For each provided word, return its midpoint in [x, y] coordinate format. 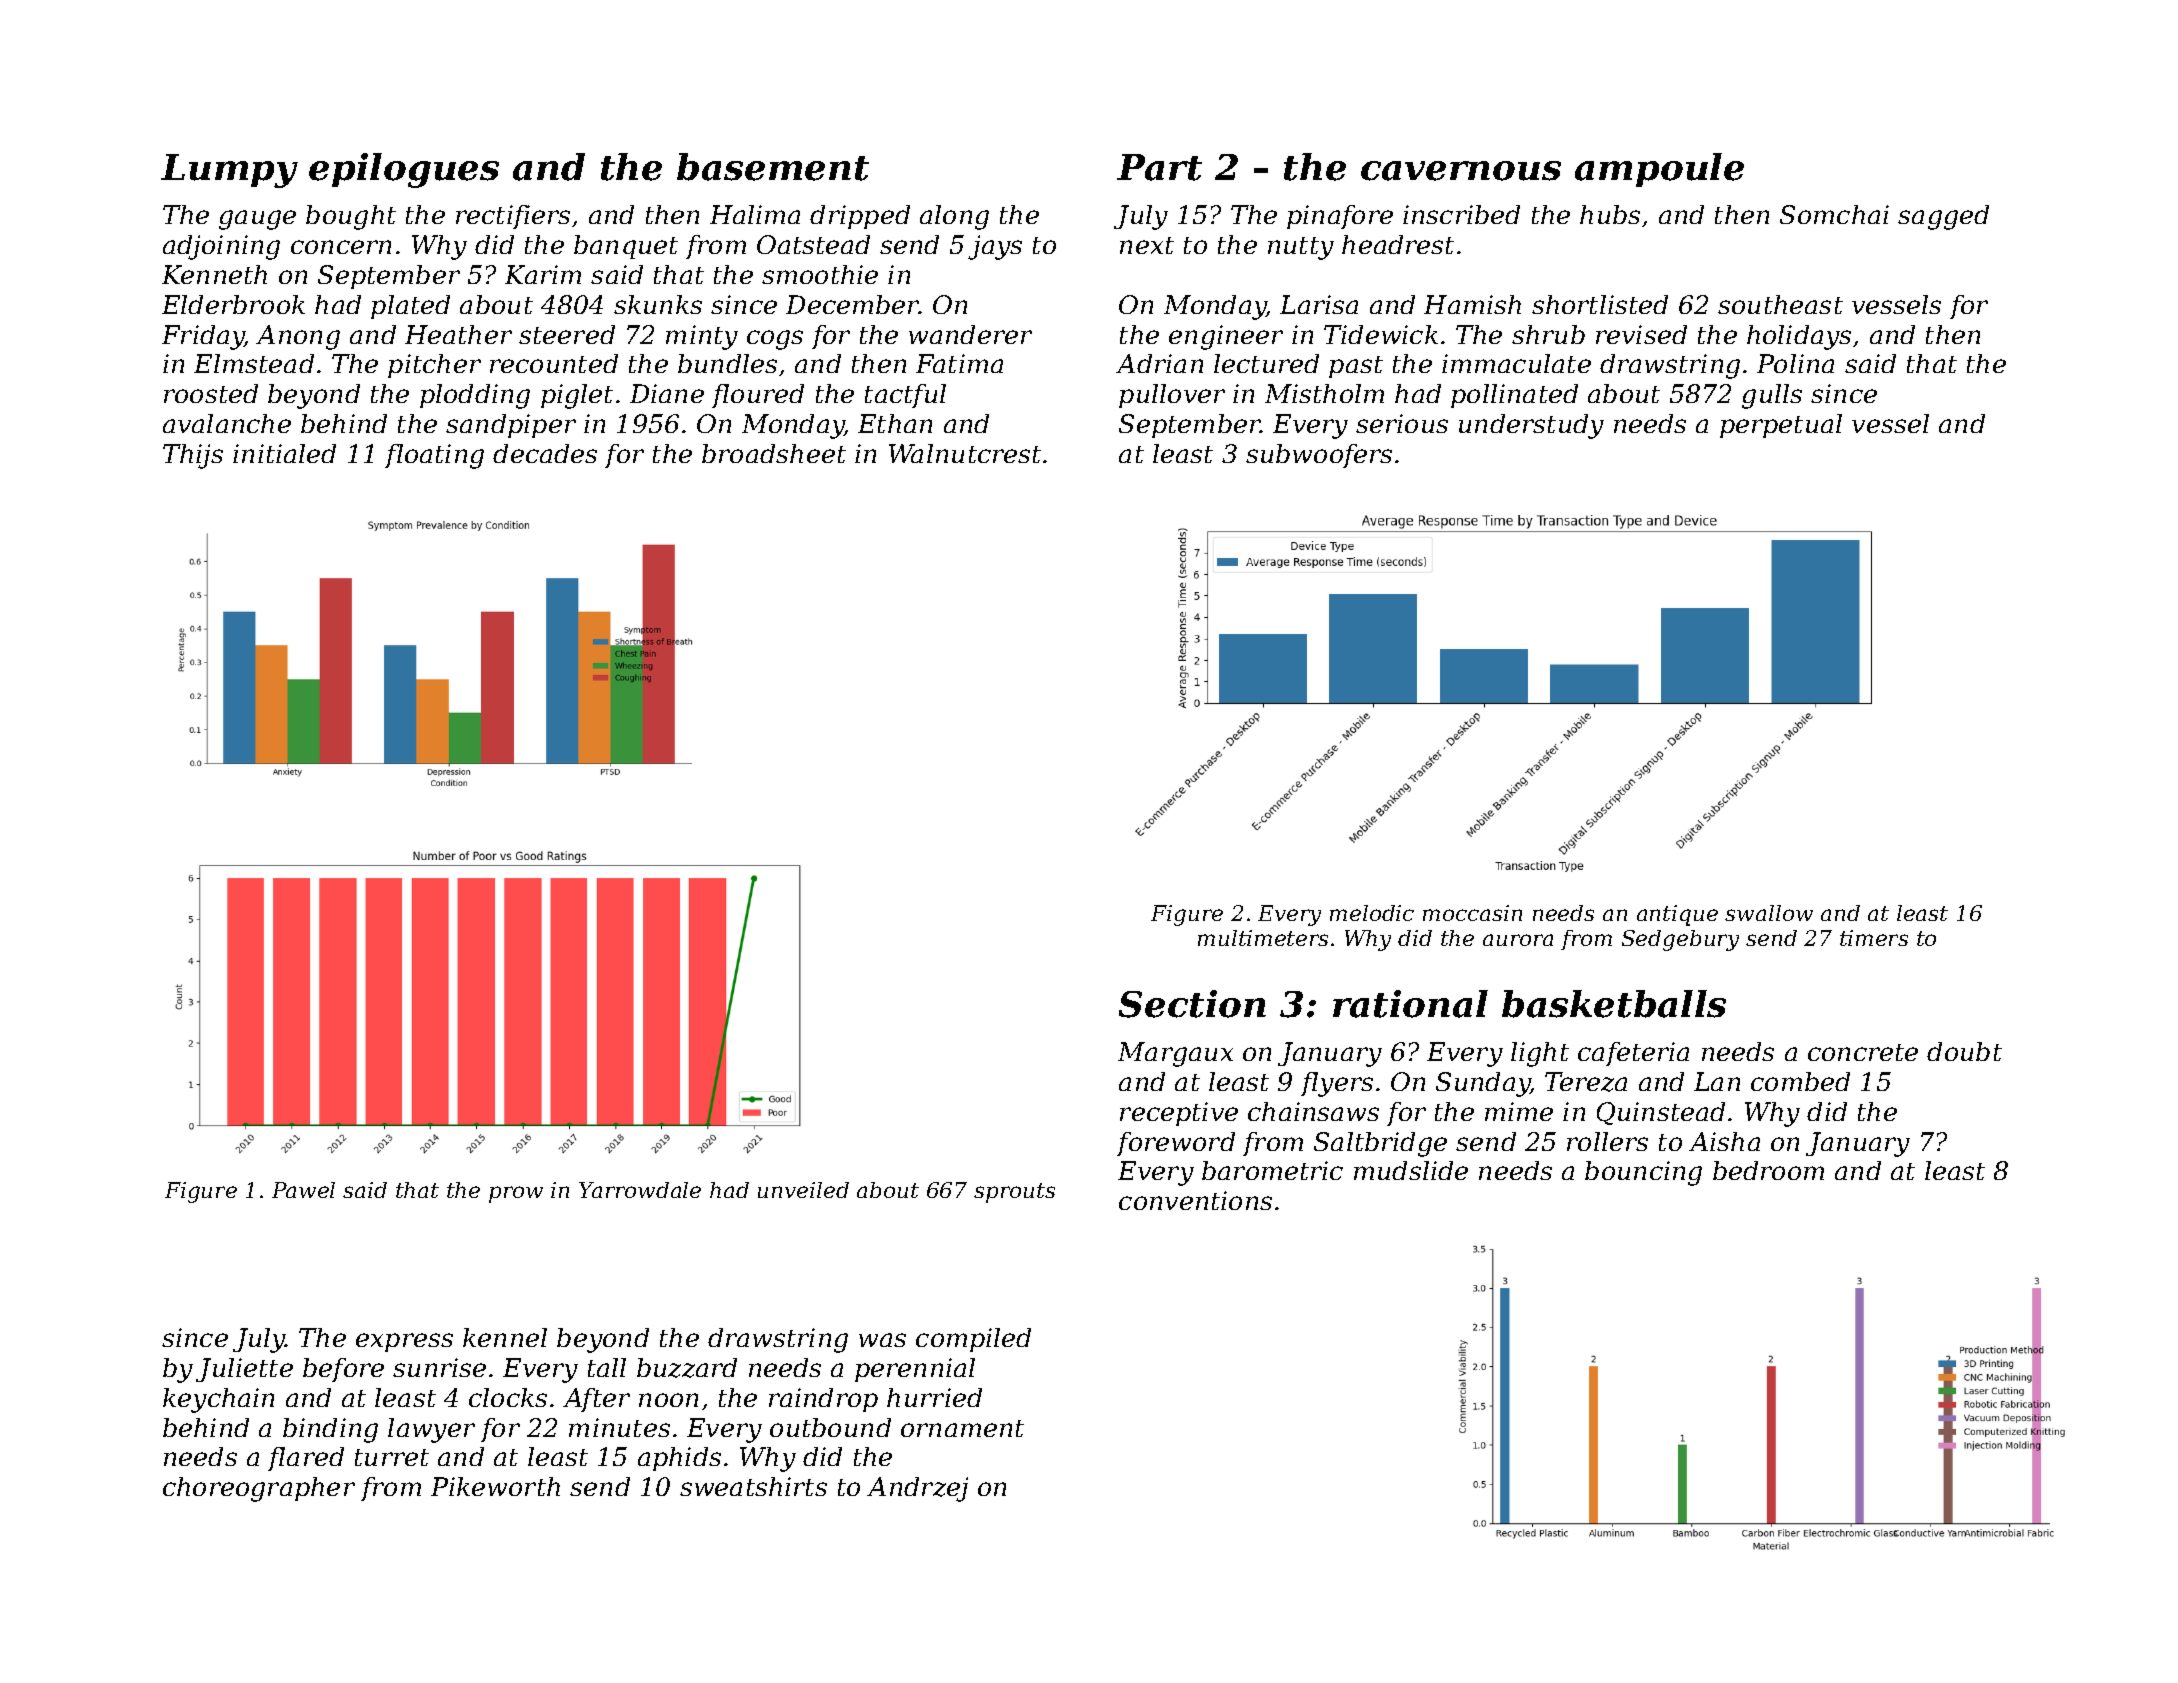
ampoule [1659, 170]
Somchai [1834, 214]
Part [1159, 167]
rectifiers [513, 217]
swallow [1769, 913]
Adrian [1159, 363]
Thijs [193, 456]
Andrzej [917, 1489]
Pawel [303, 1190]
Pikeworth [495, 1486]
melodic [1372, 913]
